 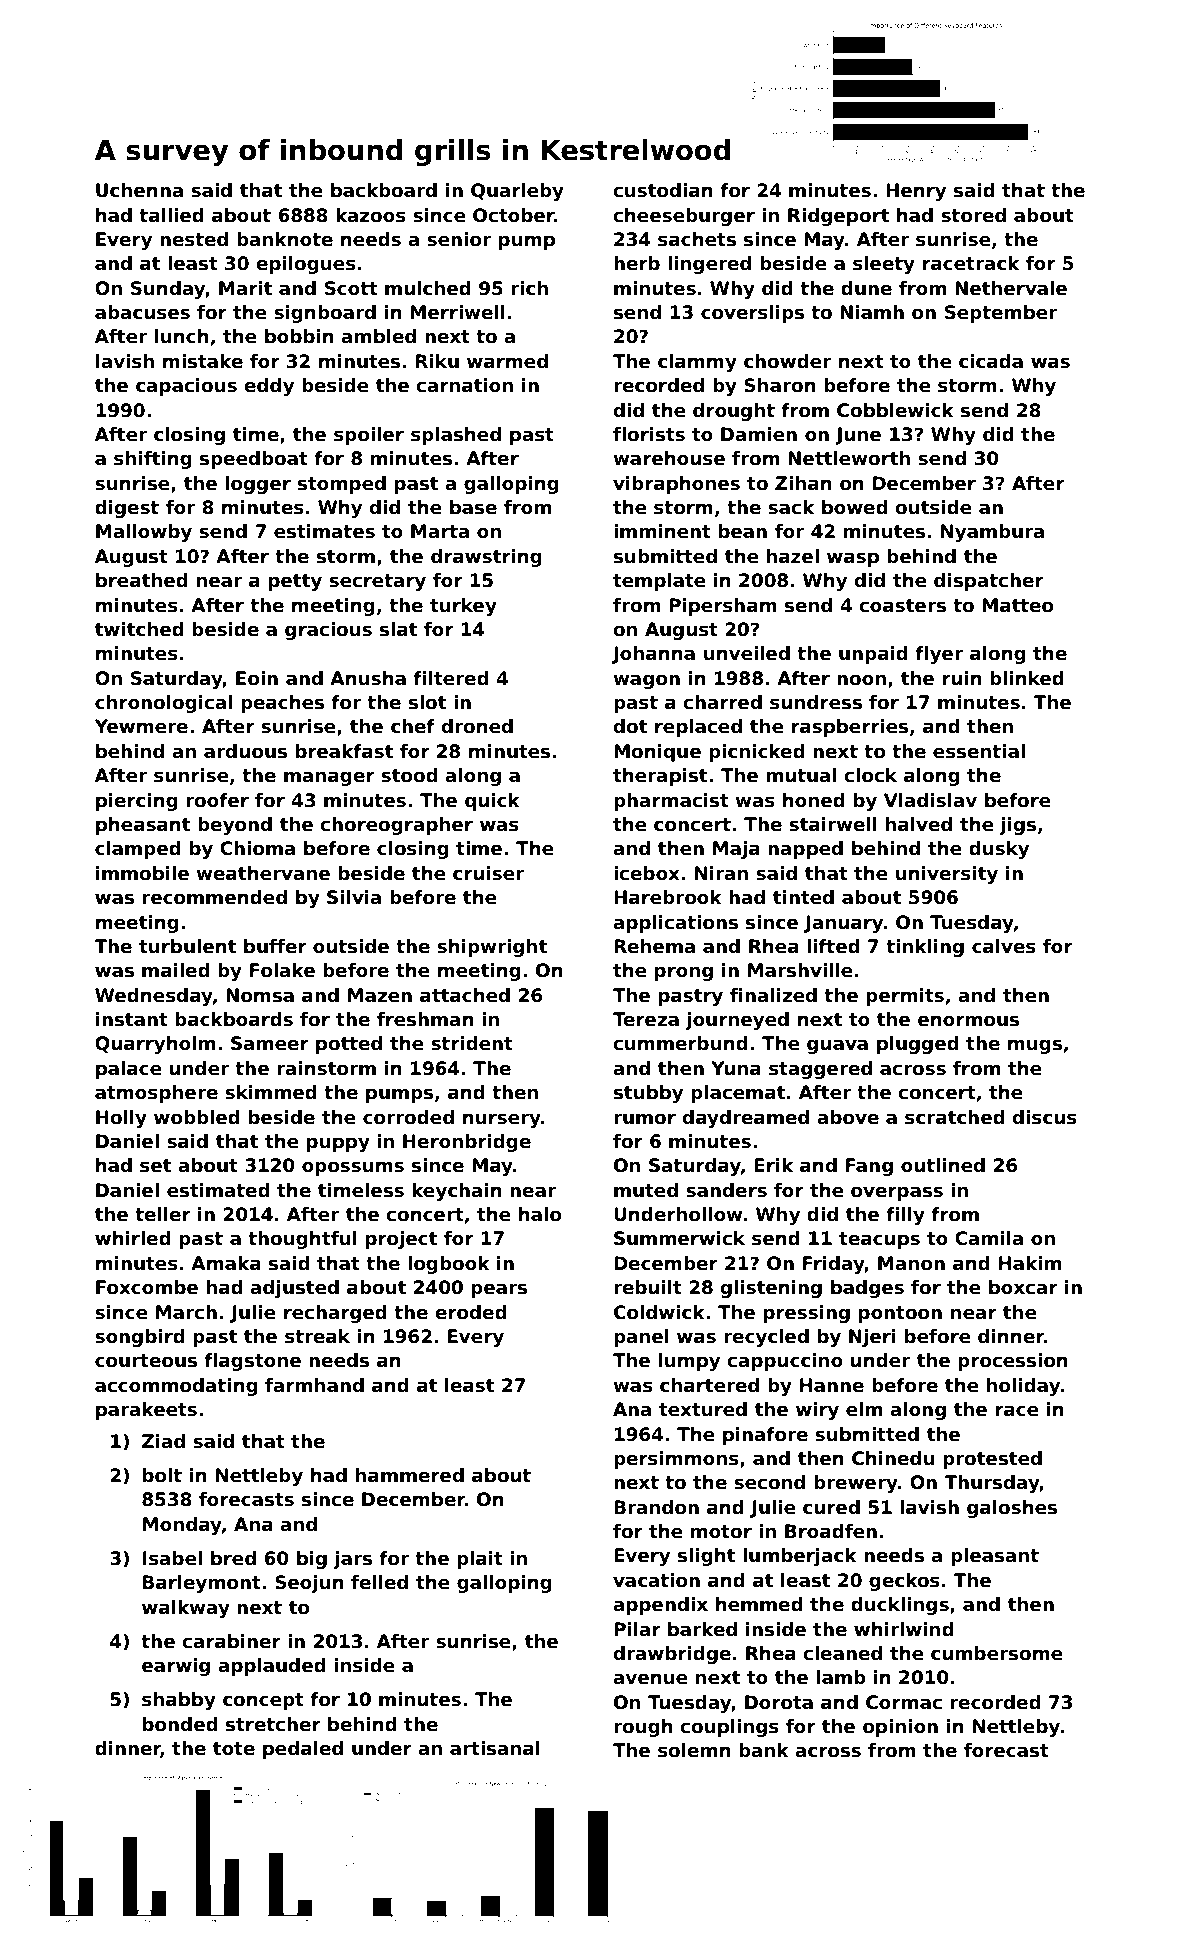 I want to click on Pipersham, so click(x=723, y=607).
